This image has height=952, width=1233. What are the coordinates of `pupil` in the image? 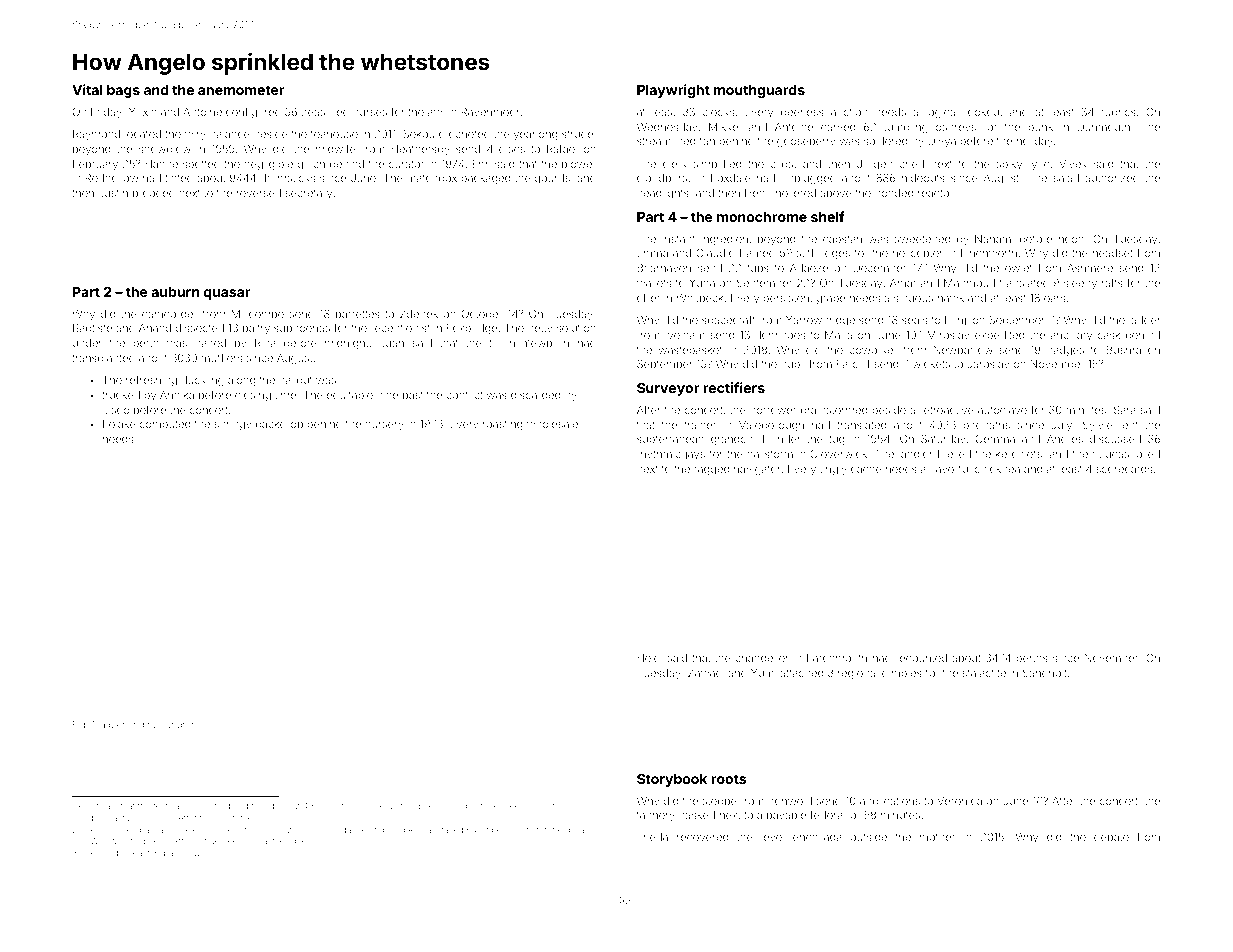 It's located at (793, 365).
